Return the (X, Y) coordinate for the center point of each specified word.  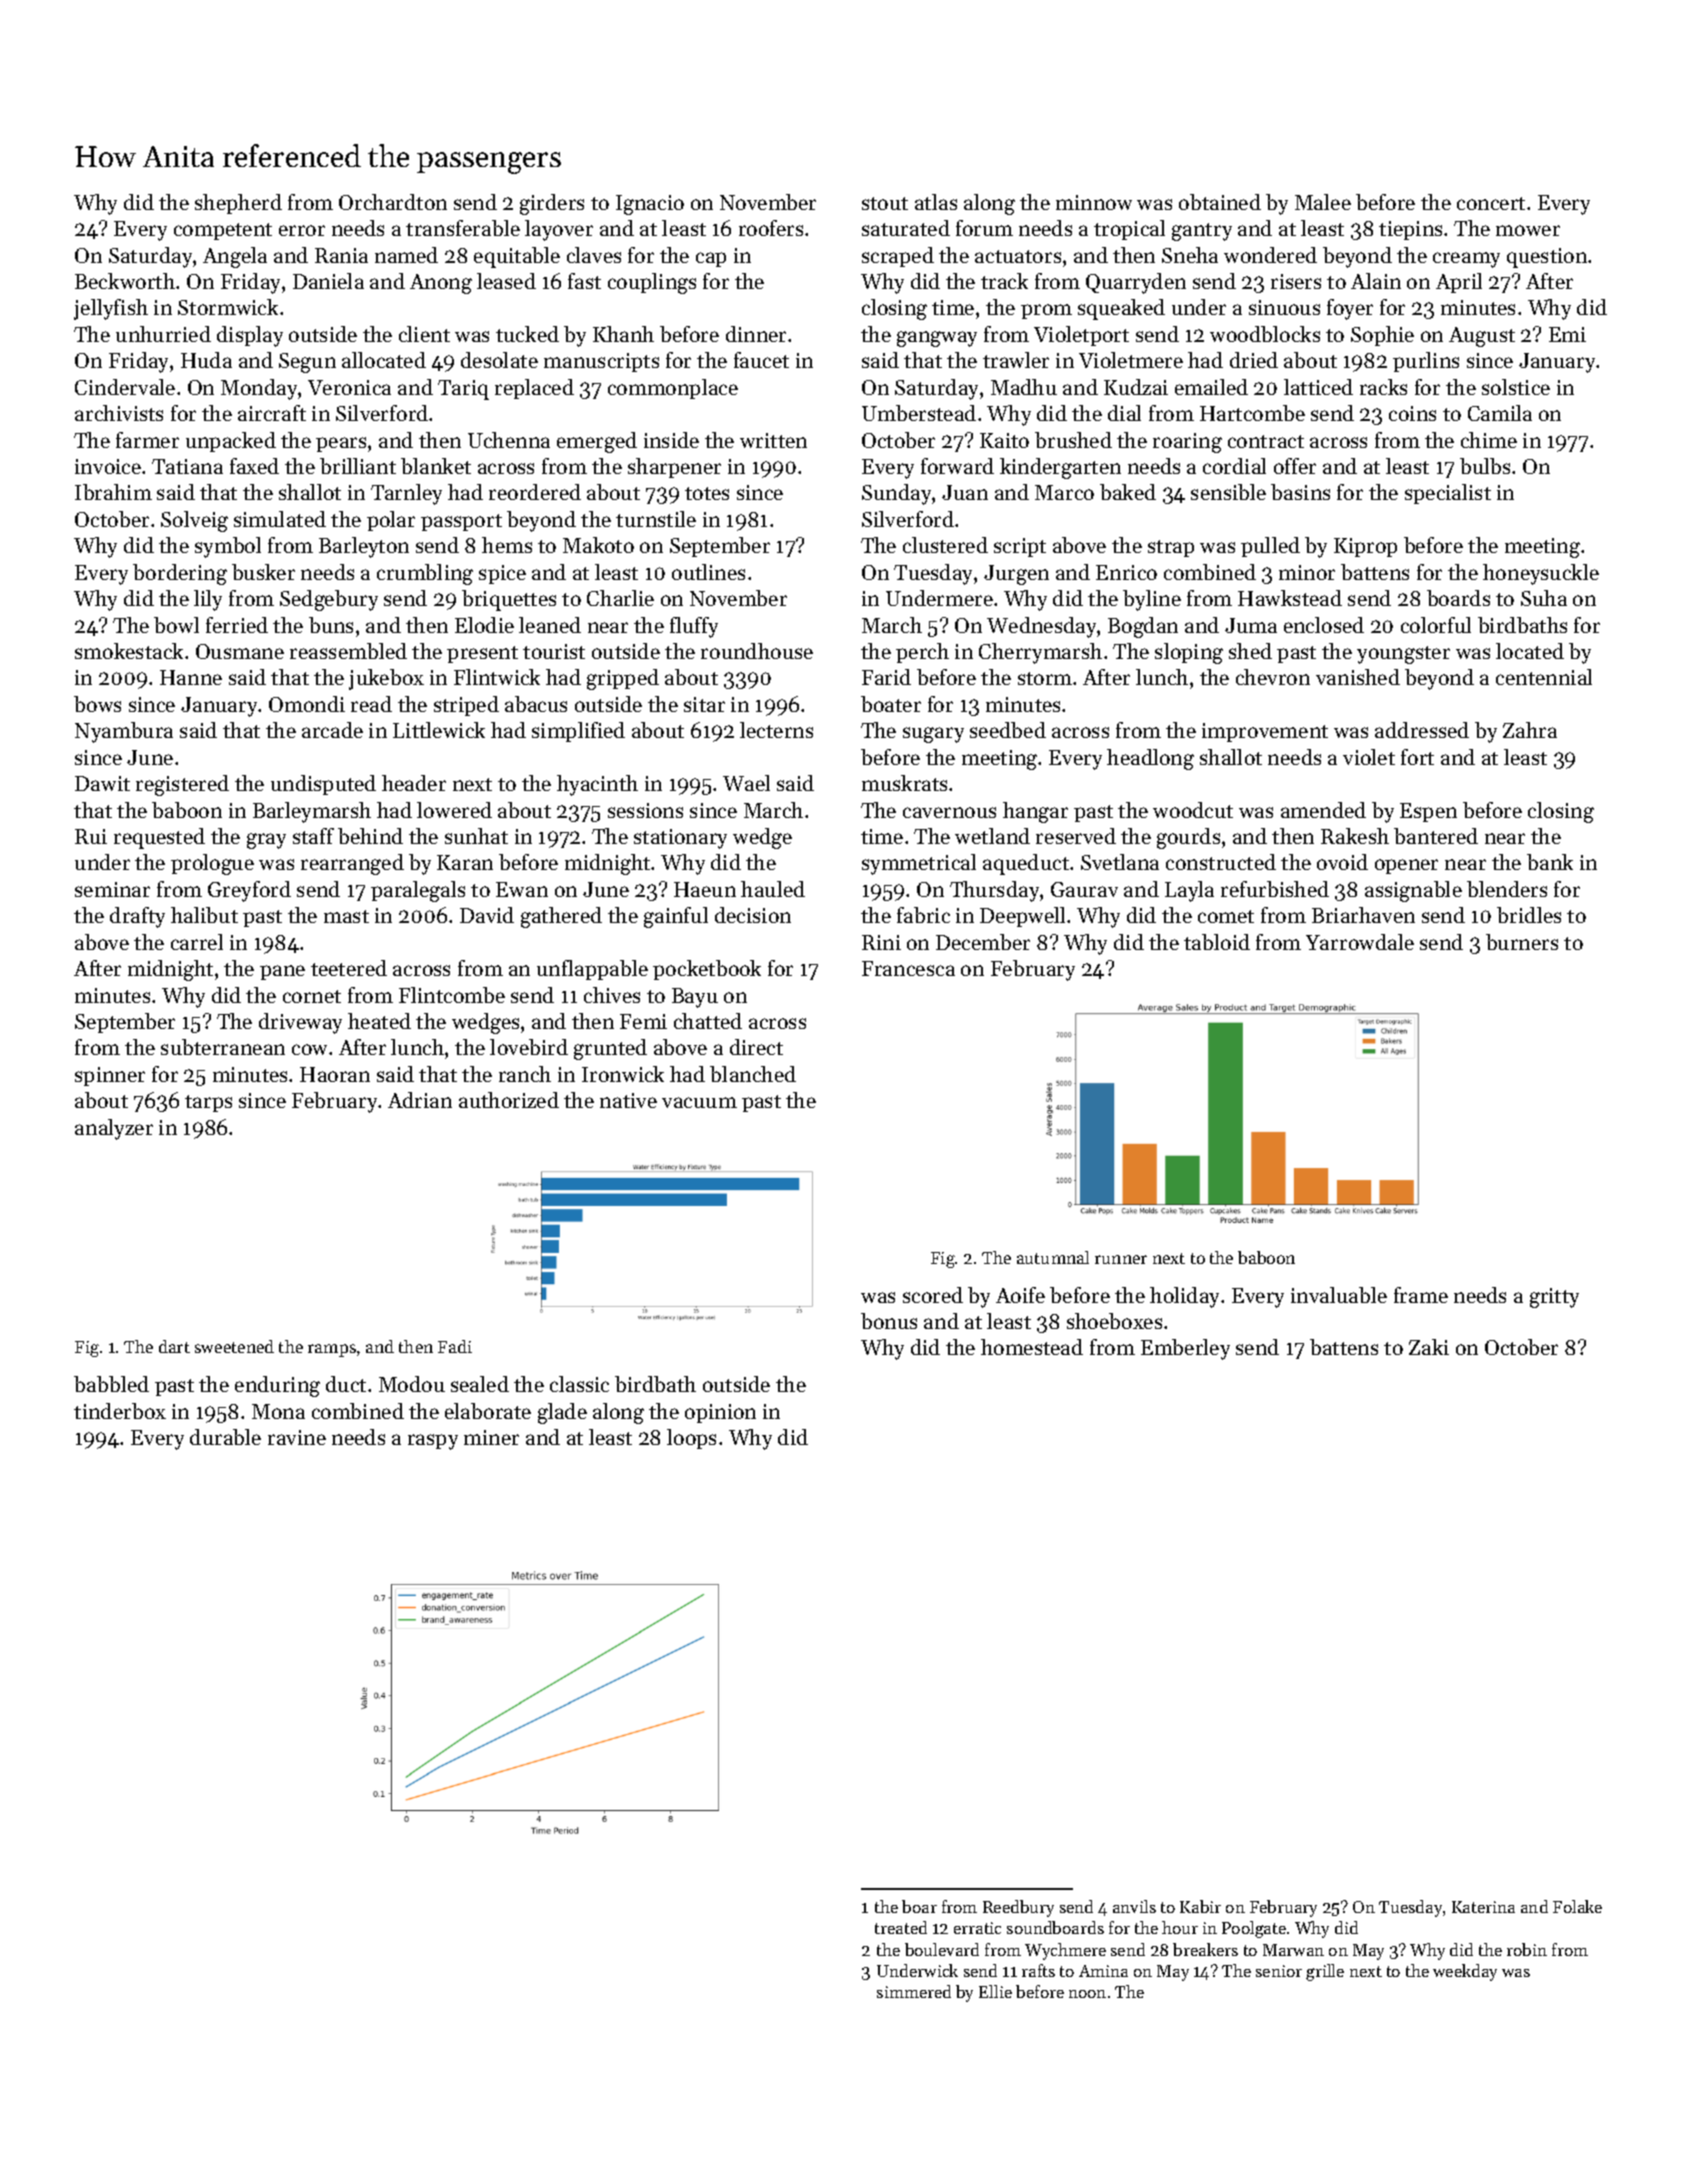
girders (552, 204)
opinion (720, 1413)
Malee (1323, 202)
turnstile (656, 519)
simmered (914, 1991)
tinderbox (120, 1411)
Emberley (1185, 1349)
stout (885, 203)
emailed (1211, 387)
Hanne (191, 677)
